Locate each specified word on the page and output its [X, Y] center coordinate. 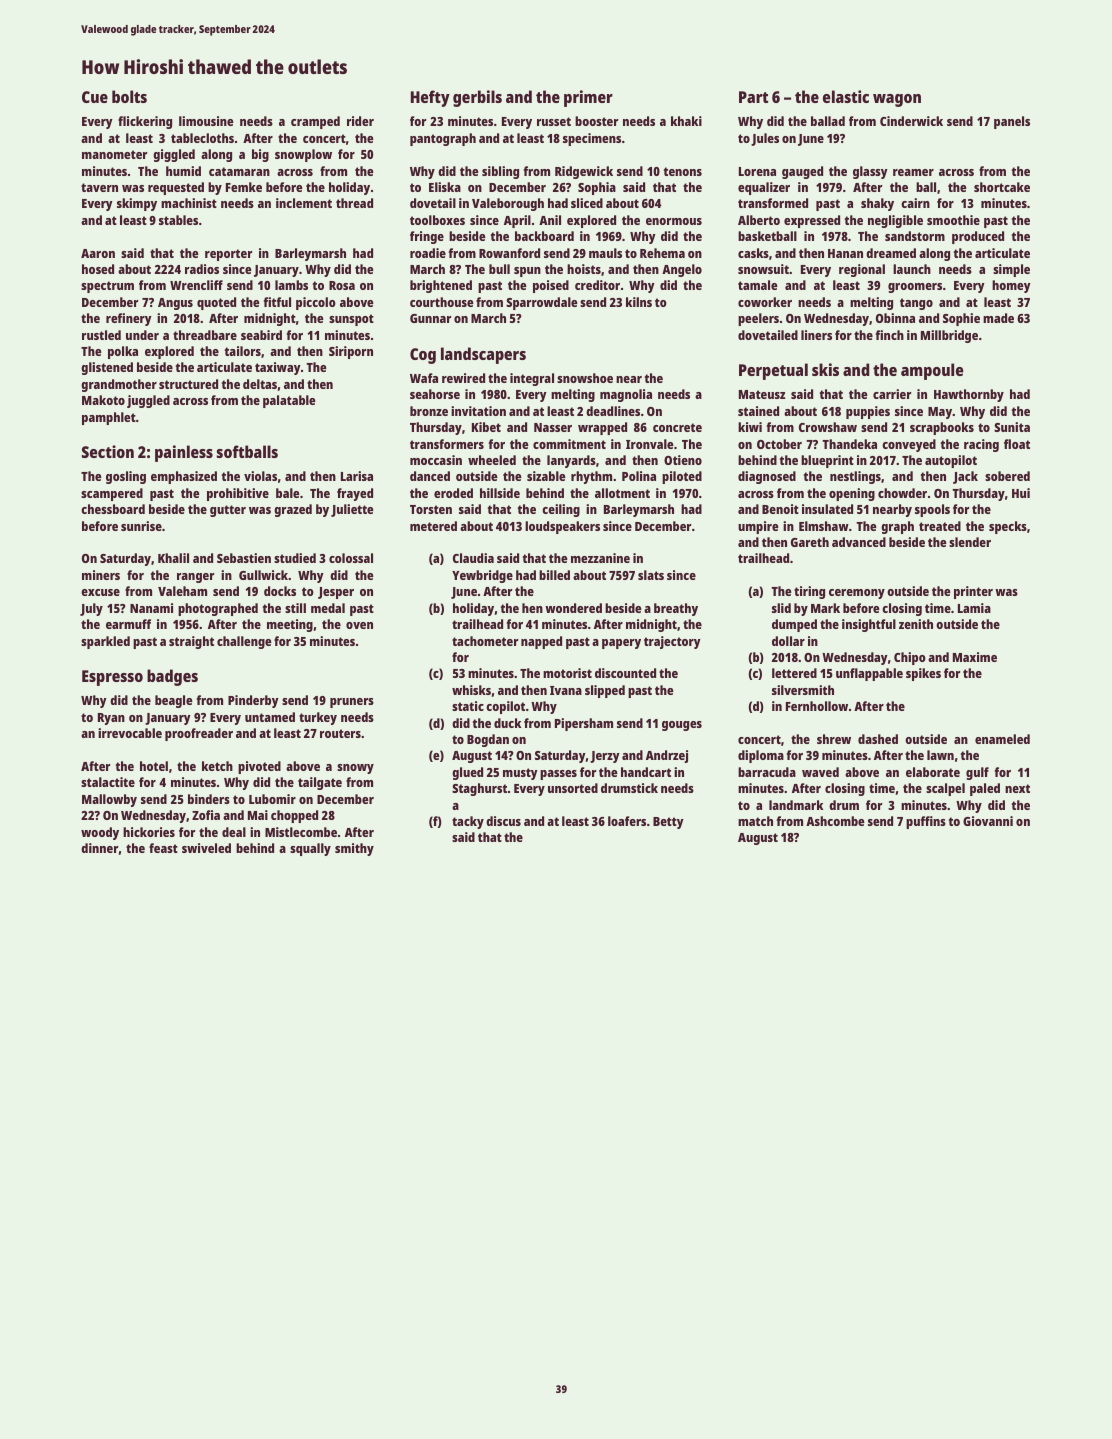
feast [163, 848]
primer [588, 98]
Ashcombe [835, 821]
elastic [846, 96]
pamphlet [109, 418]
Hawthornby [969, 395]
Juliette [352, 510]
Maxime [975, 657]
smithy [354, 849]
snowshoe [585, 378]
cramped [315, 122]
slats [651, 575]
